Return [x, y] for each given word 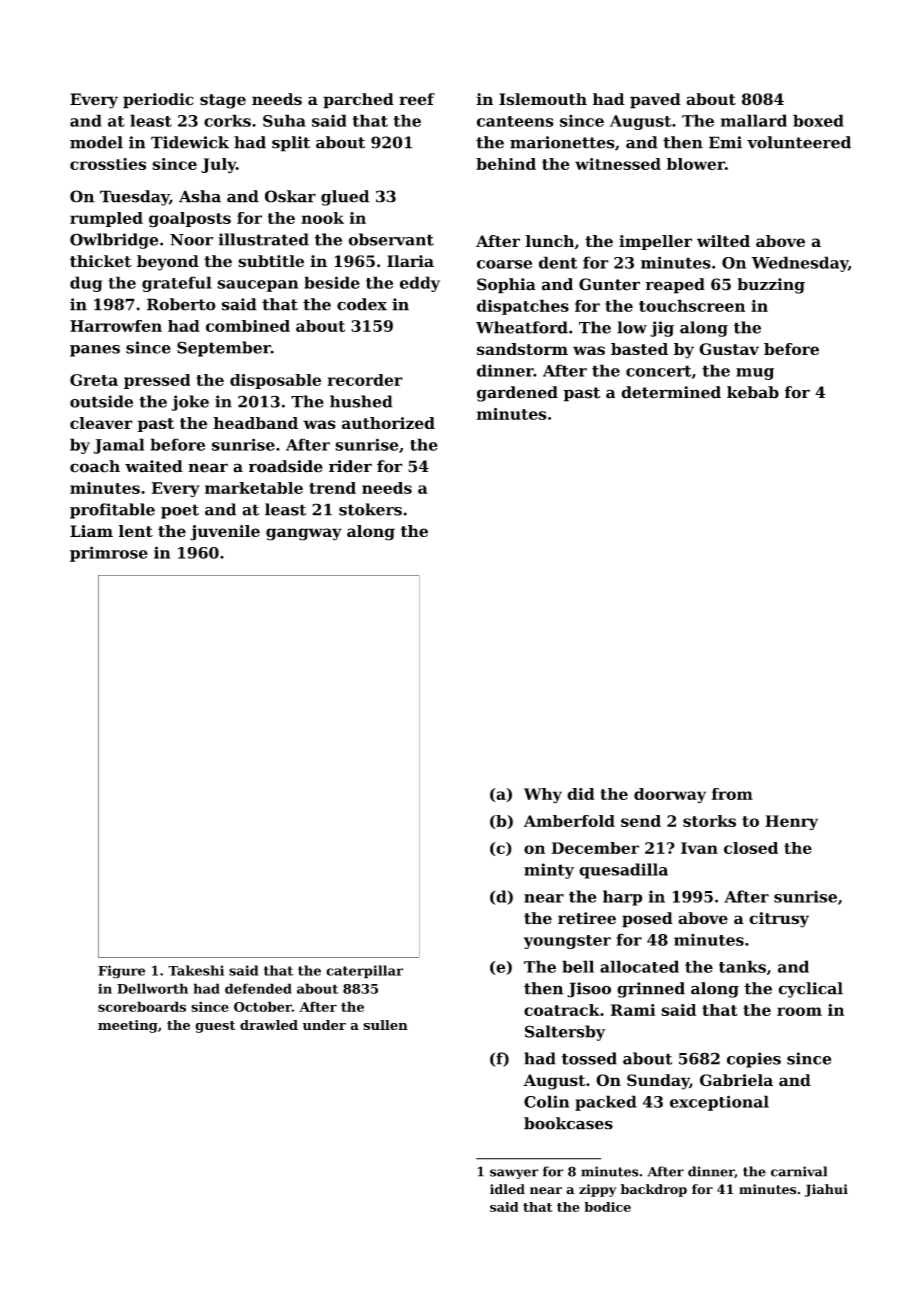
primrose [109, 554]
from [732, 794]
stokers [370, 509]
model [96, 142]
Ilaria [410, 261]
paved [655, 101]
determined [671, 392]
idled [507, 1189]
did [580, 794]
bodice [608, 1207]
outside [101, 401]
